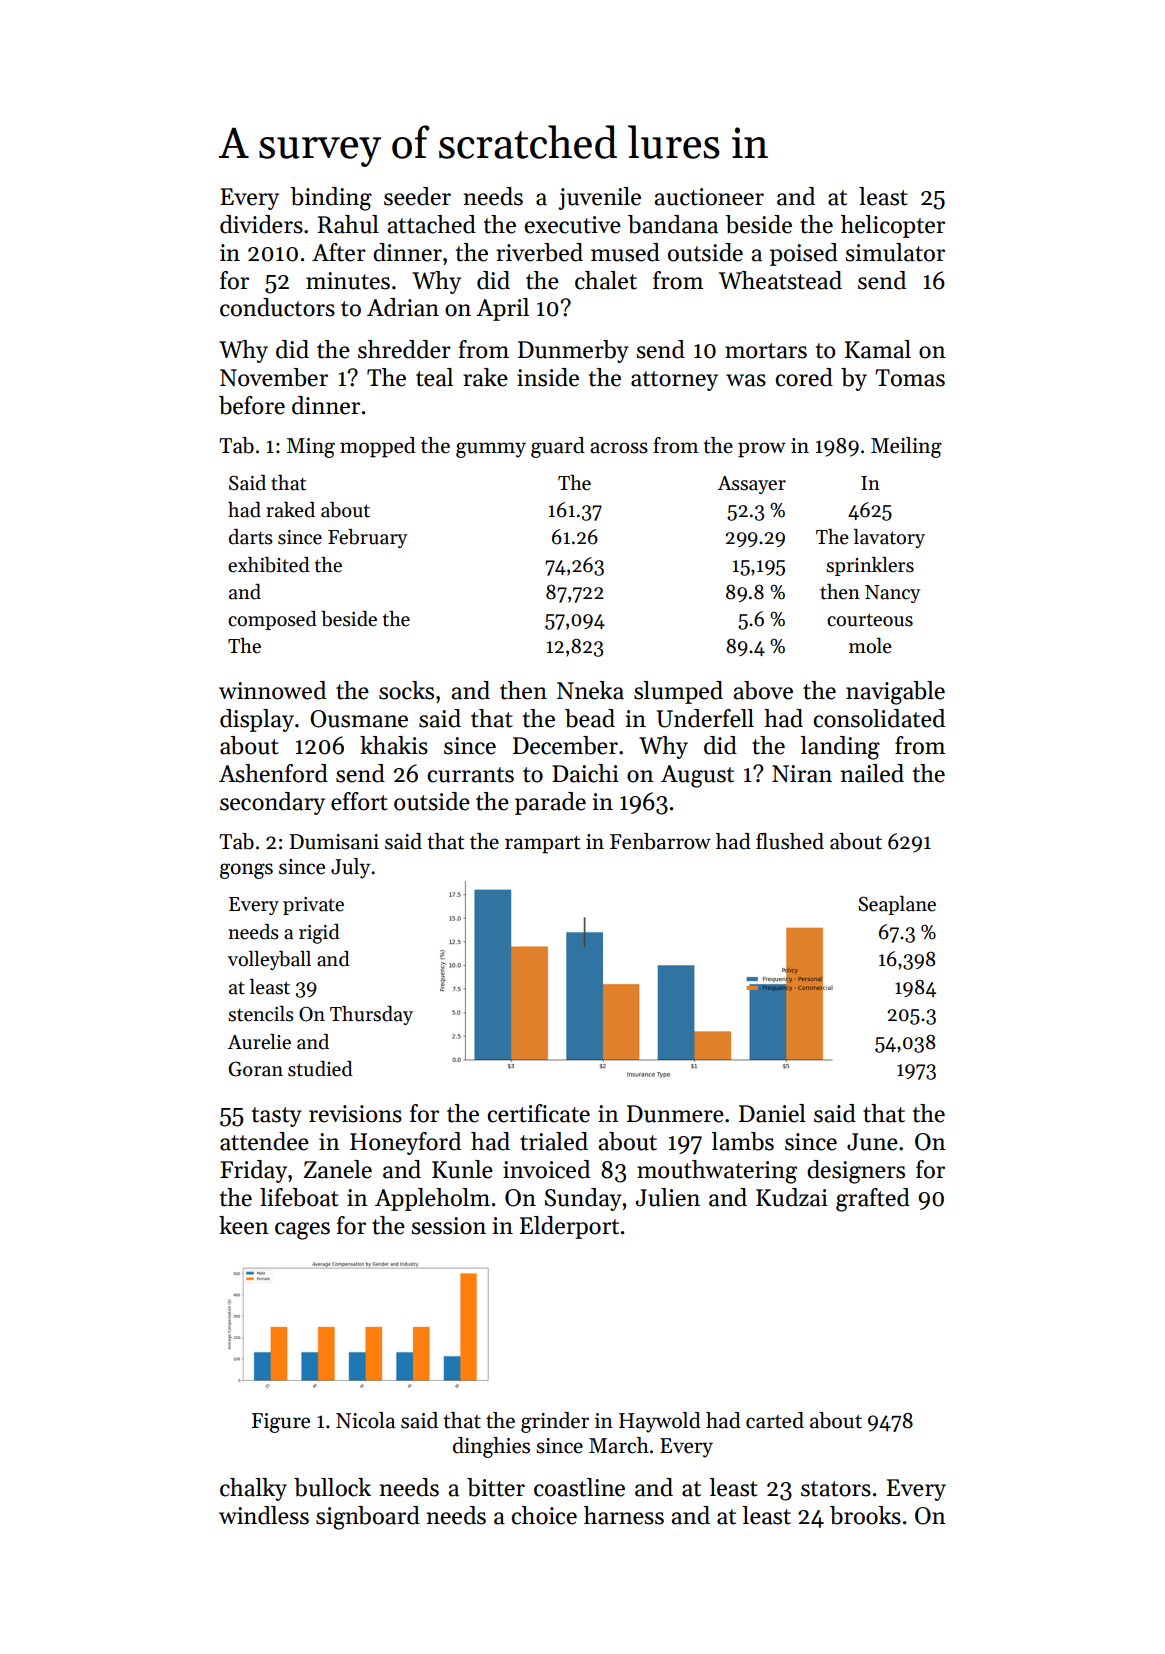 The height and width of the image is (1654, 1165). Describe the element at coordinates (542, 845) in the image. I see `rampart` at that location.
